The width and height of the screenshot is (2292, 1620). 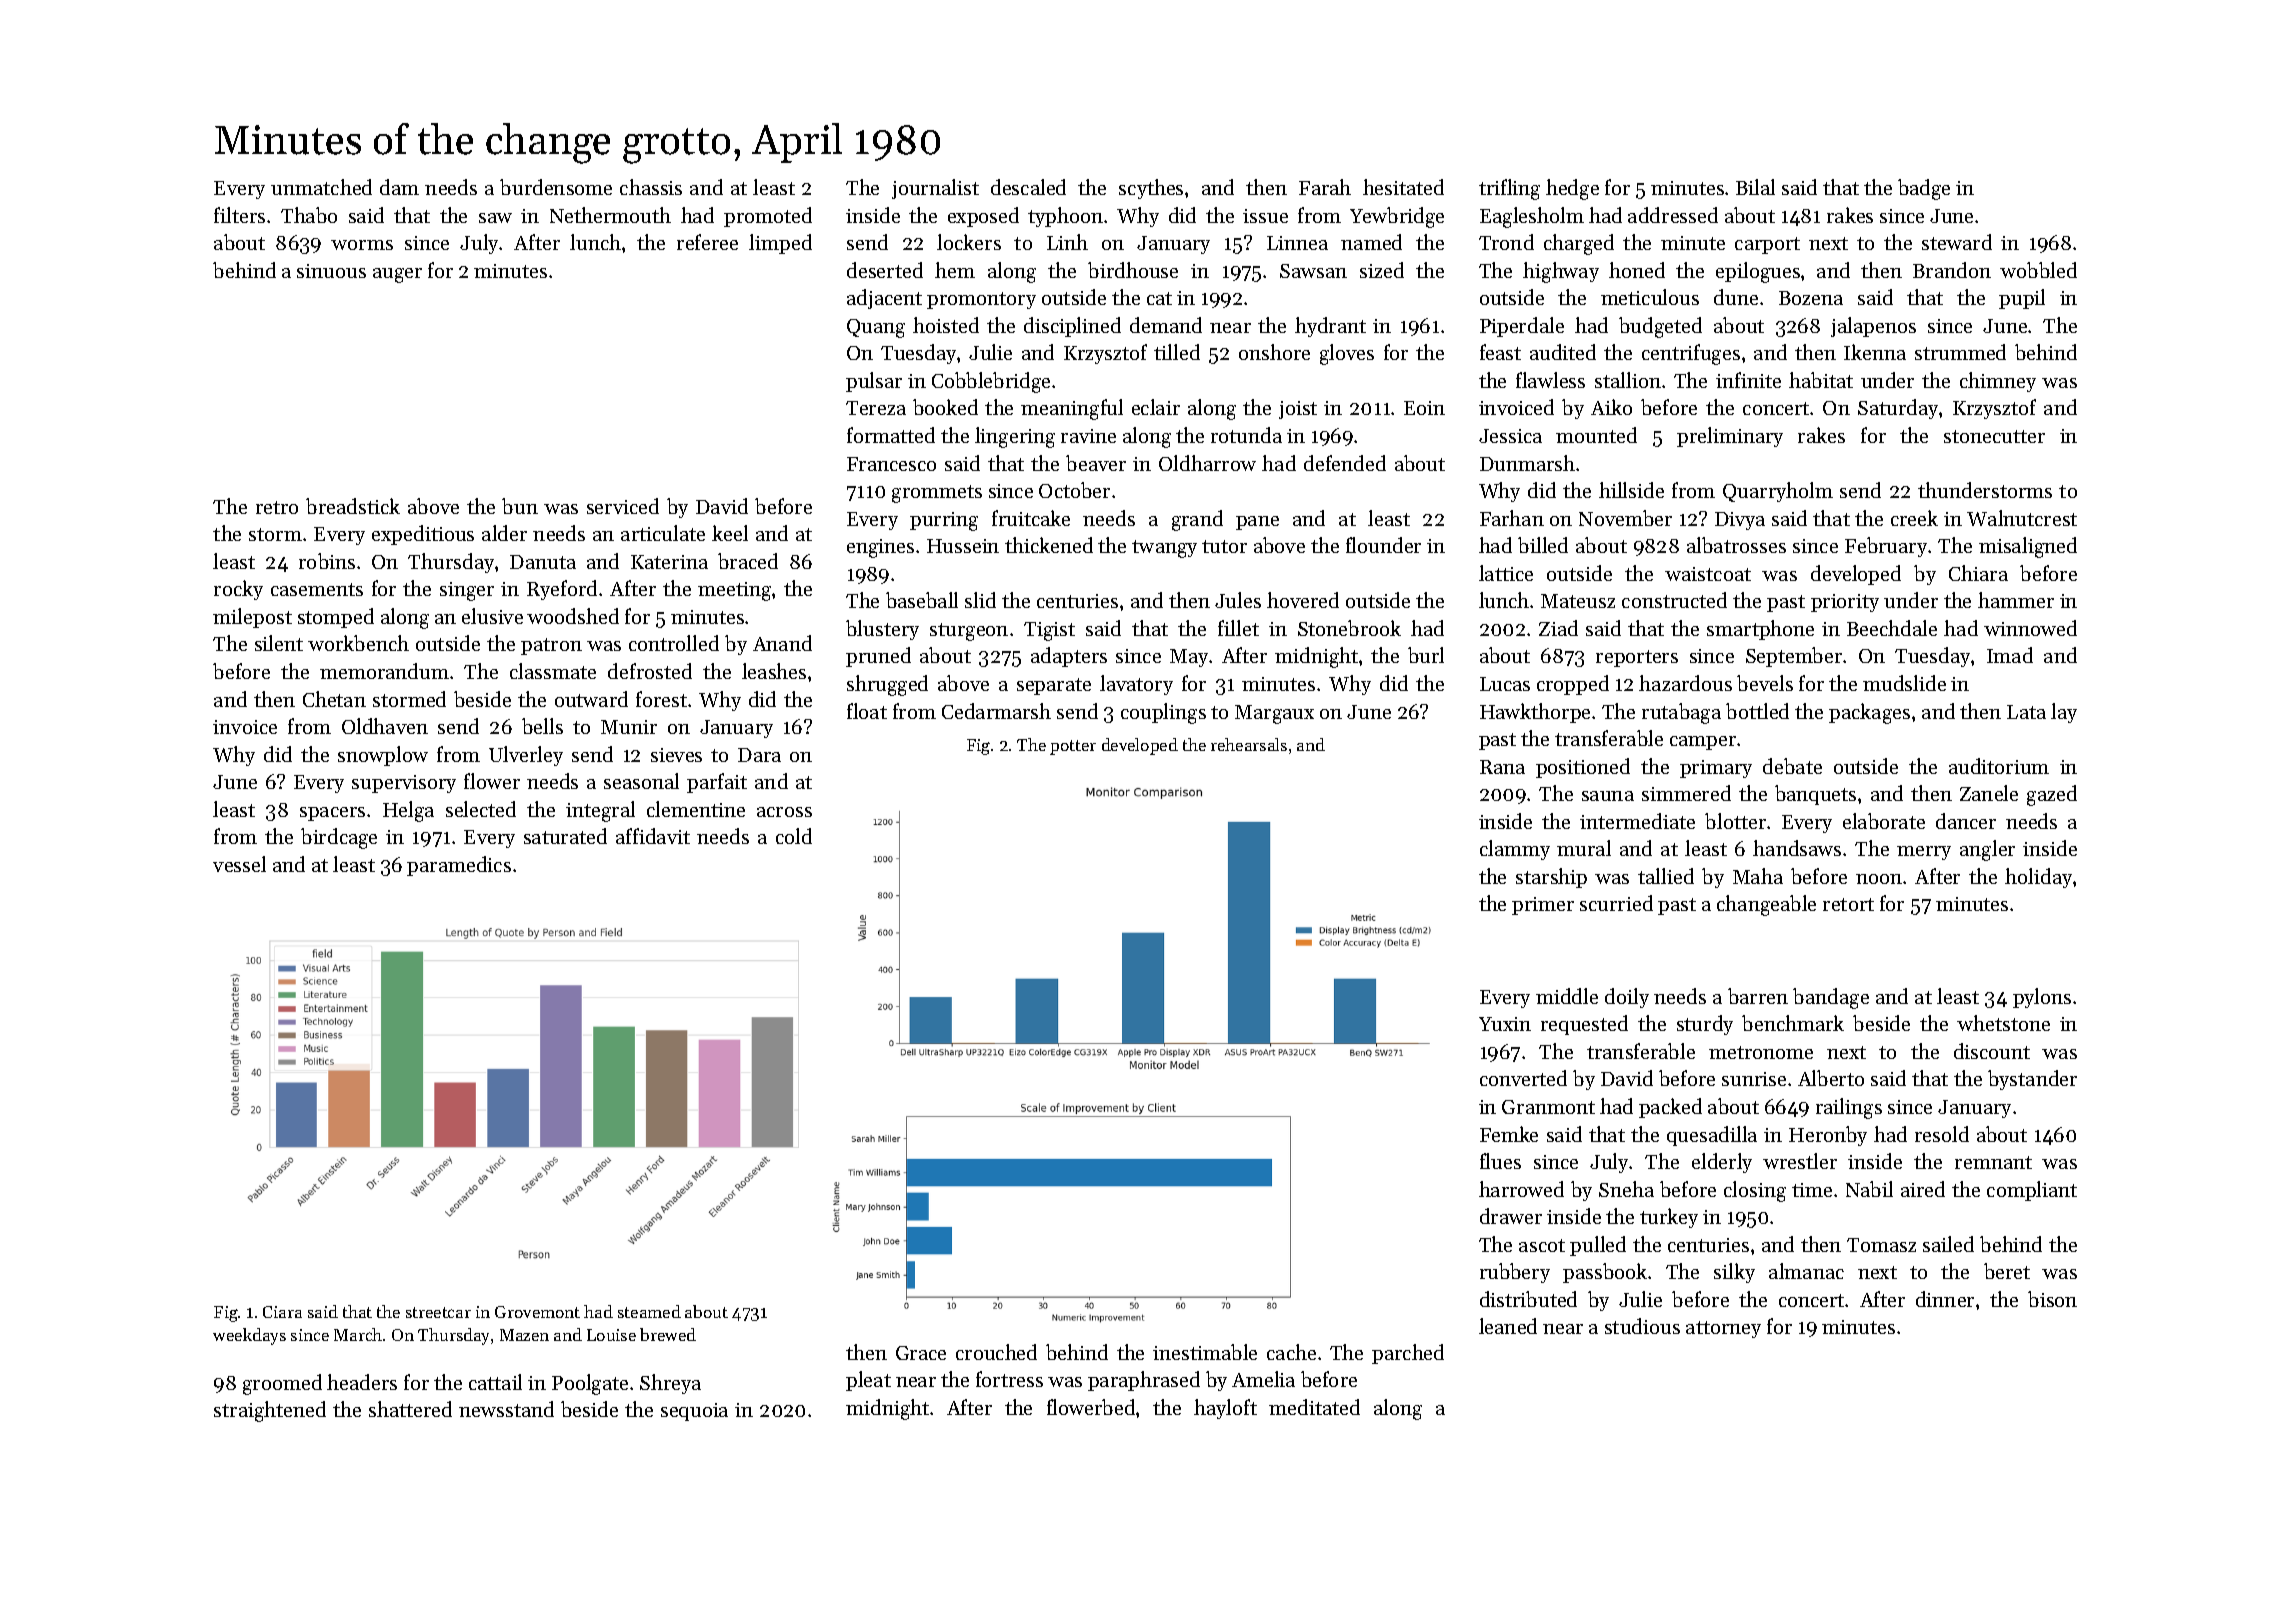 I want to click on cold, so click(x=794, y=836).
